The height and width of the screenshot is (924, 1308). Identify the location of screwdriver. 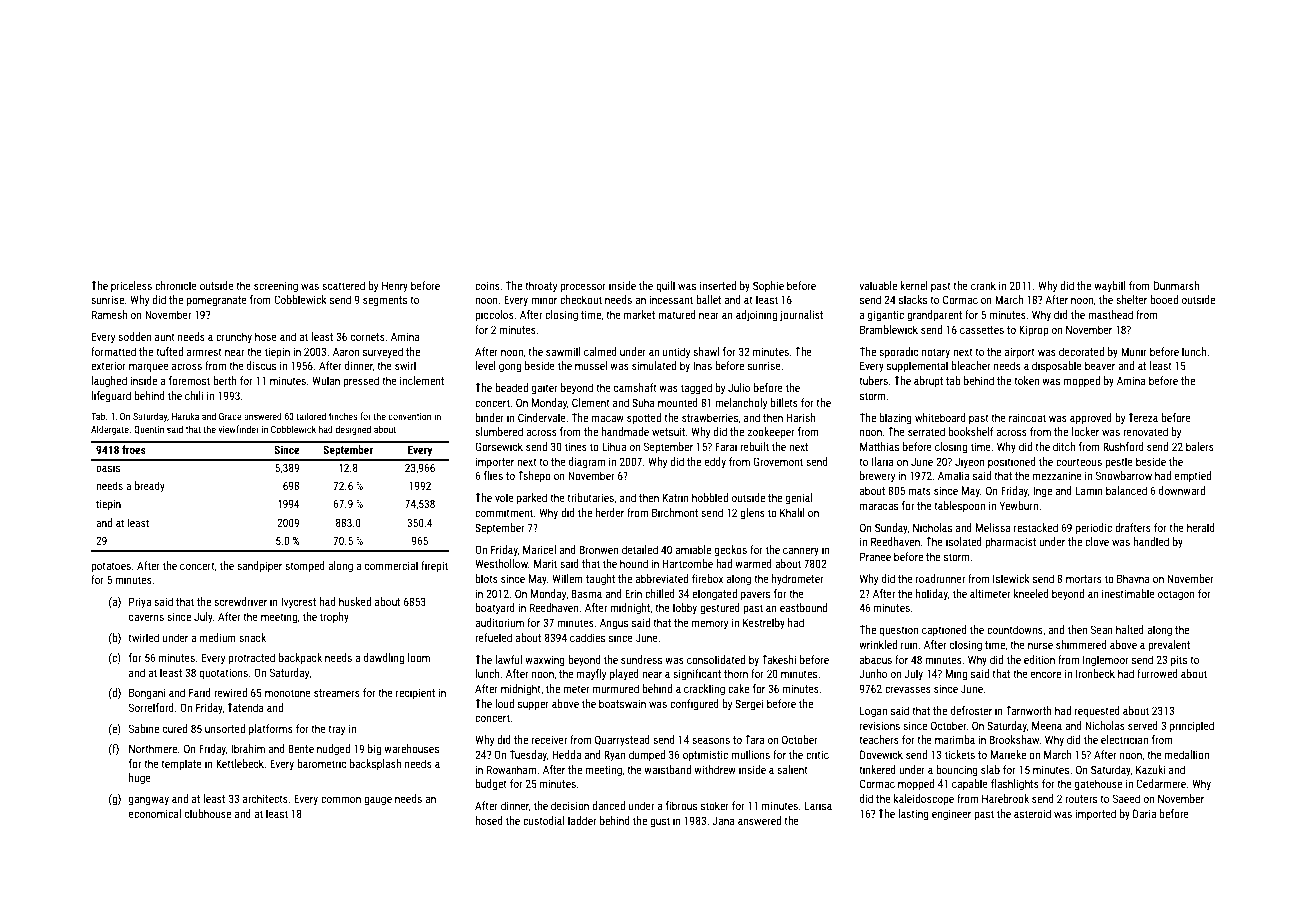
(240, 601).
